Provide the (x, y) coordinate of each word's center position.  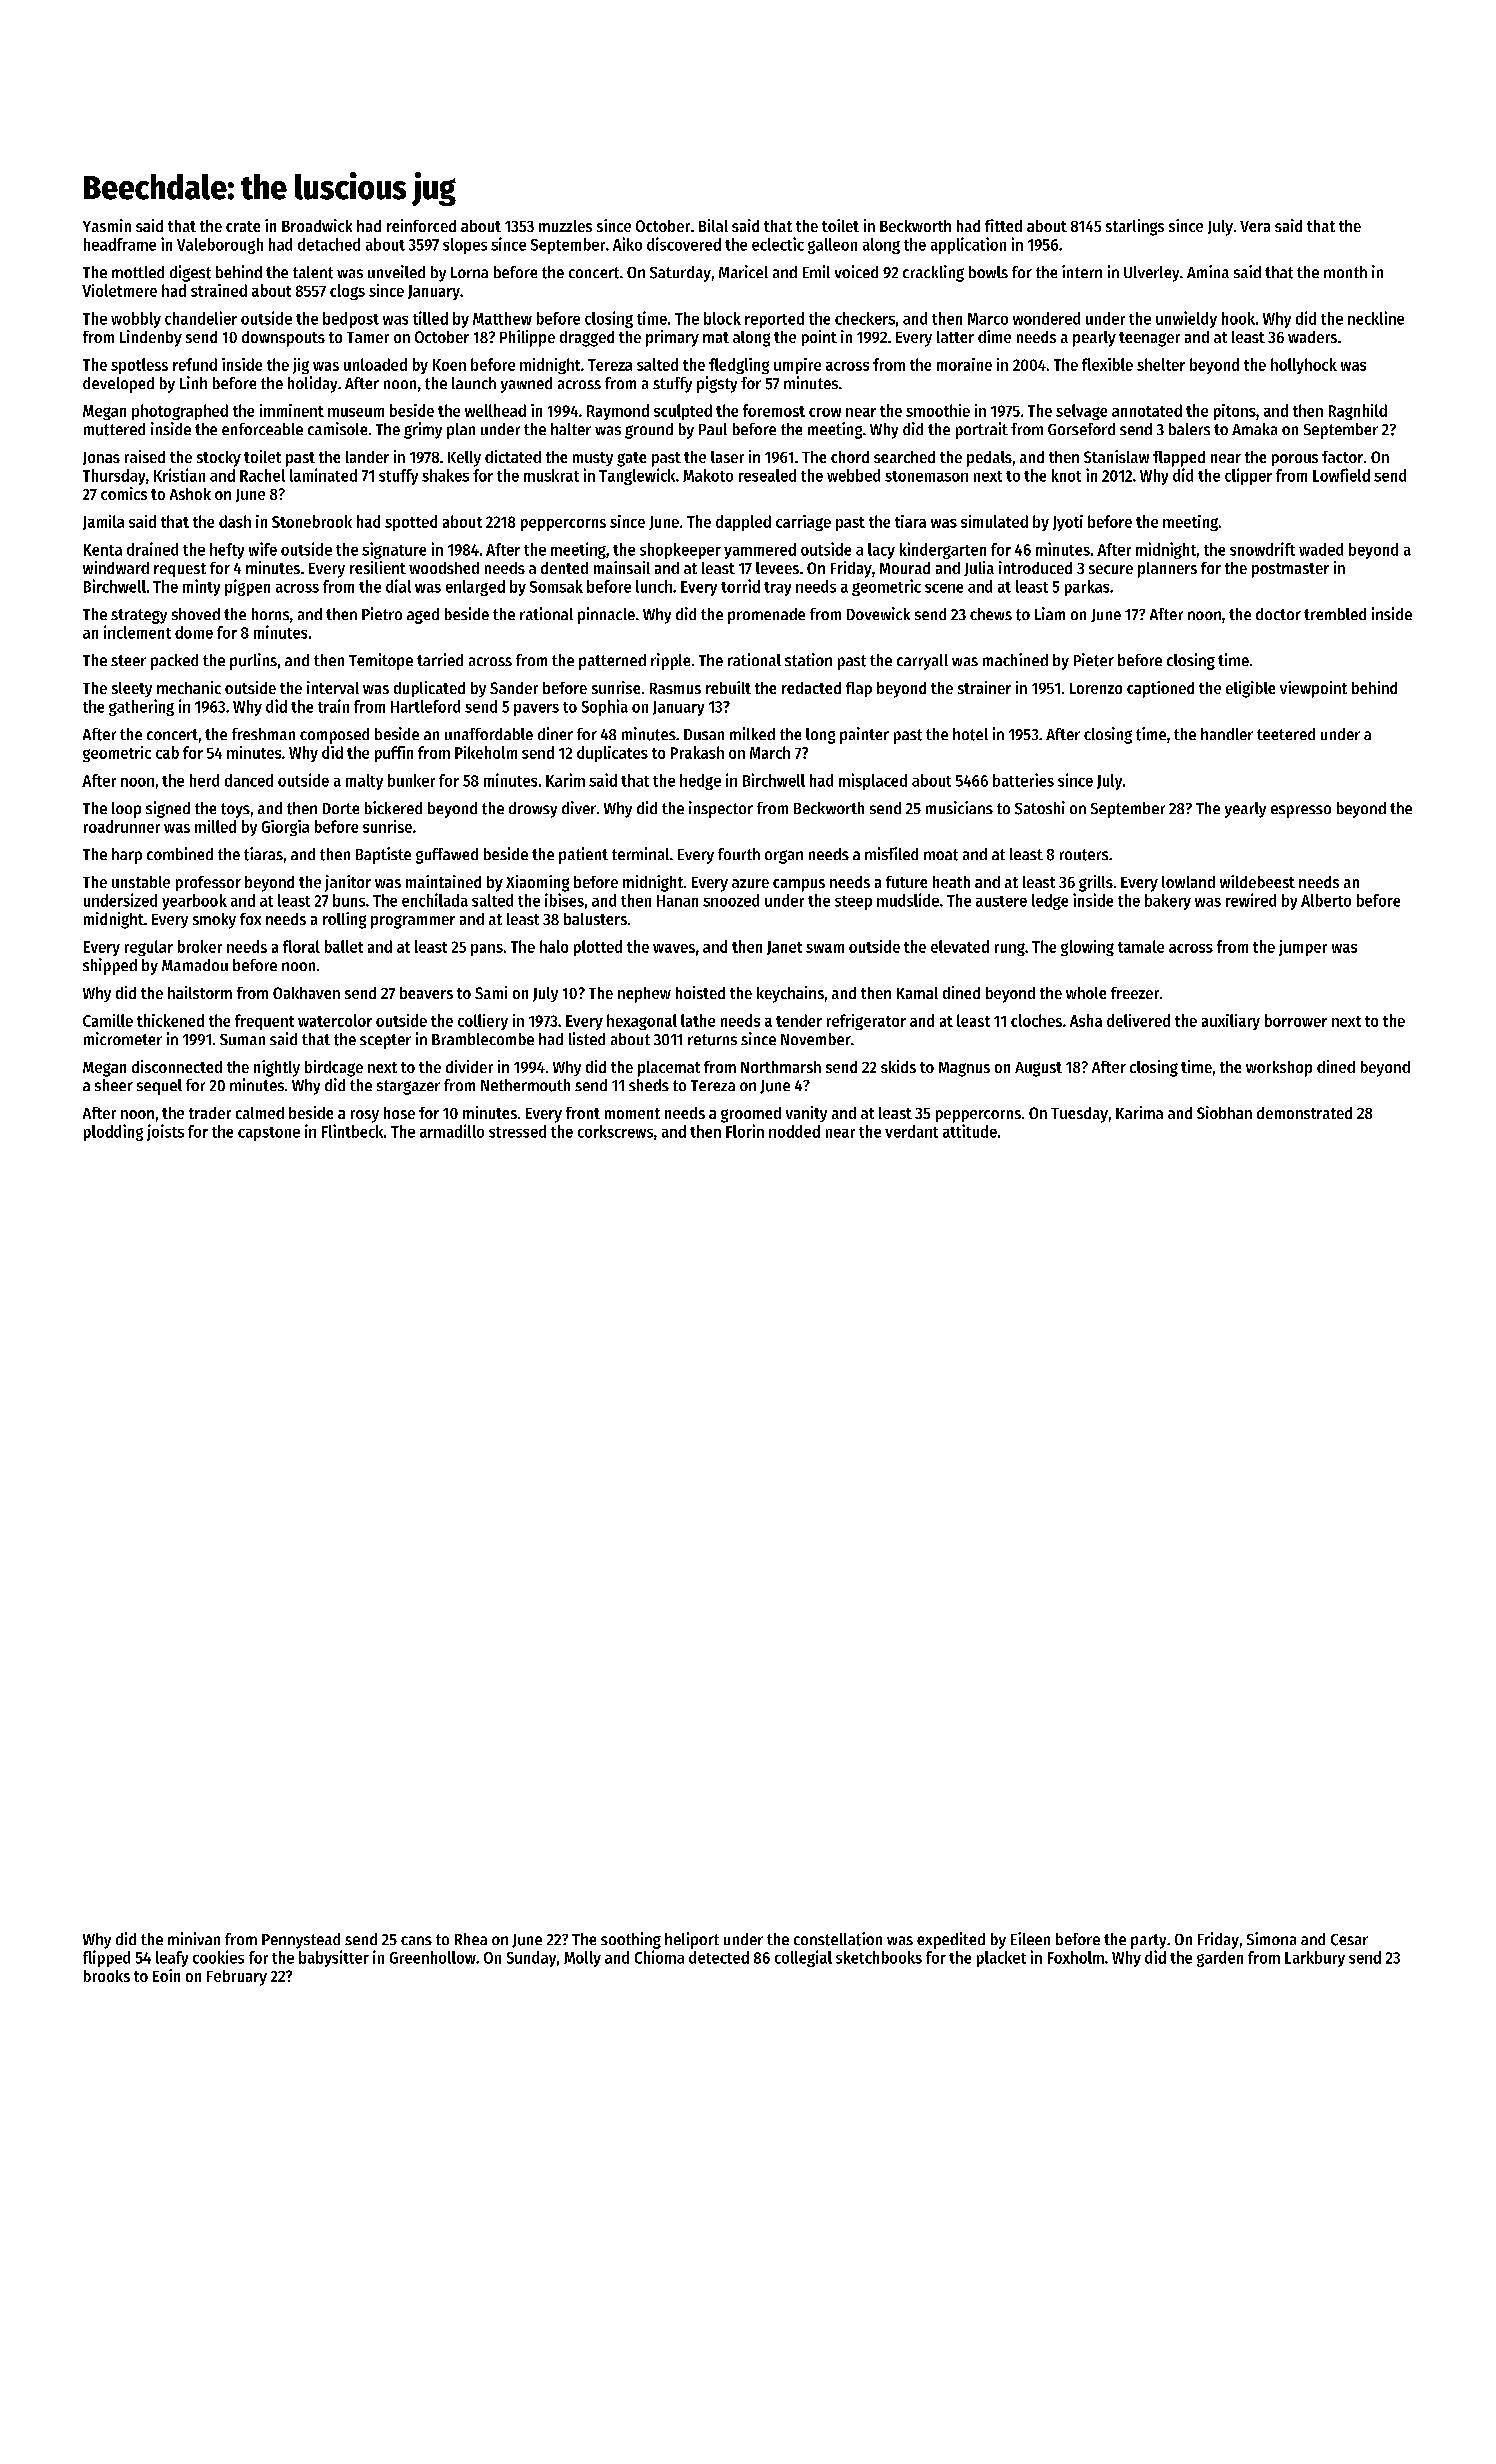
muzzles (565, 226)
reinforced (421, 225)
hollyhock (1304, 366)
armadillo (452, 1131)
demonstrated (1304, 1113)
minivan (194, 1938)
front (583, 1113)
